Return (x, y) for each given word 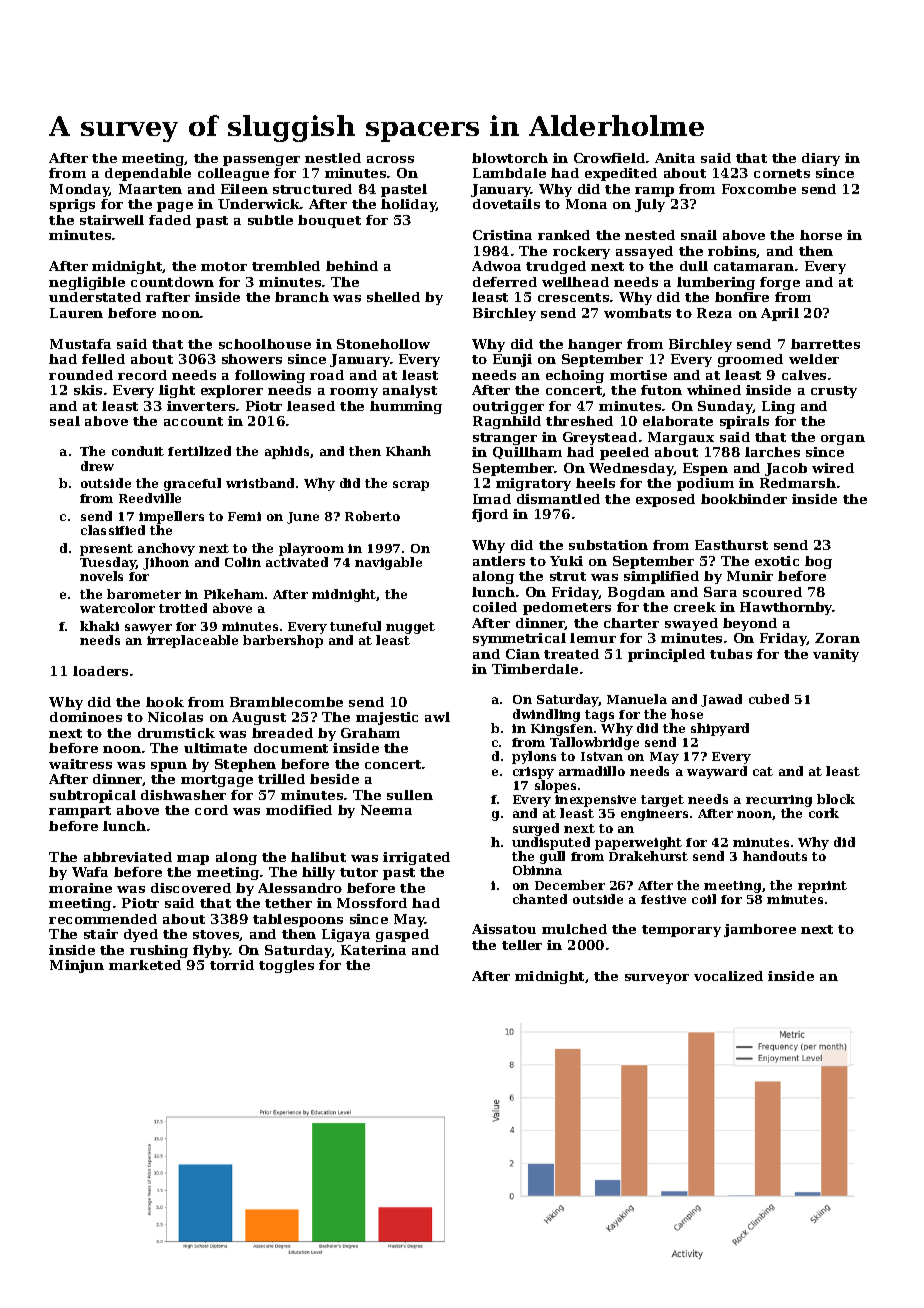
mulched (574, 929)
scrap (411, 486)
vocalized (728, 976)
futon (661, 390)
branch (302, 297)
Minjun (77, 966)
